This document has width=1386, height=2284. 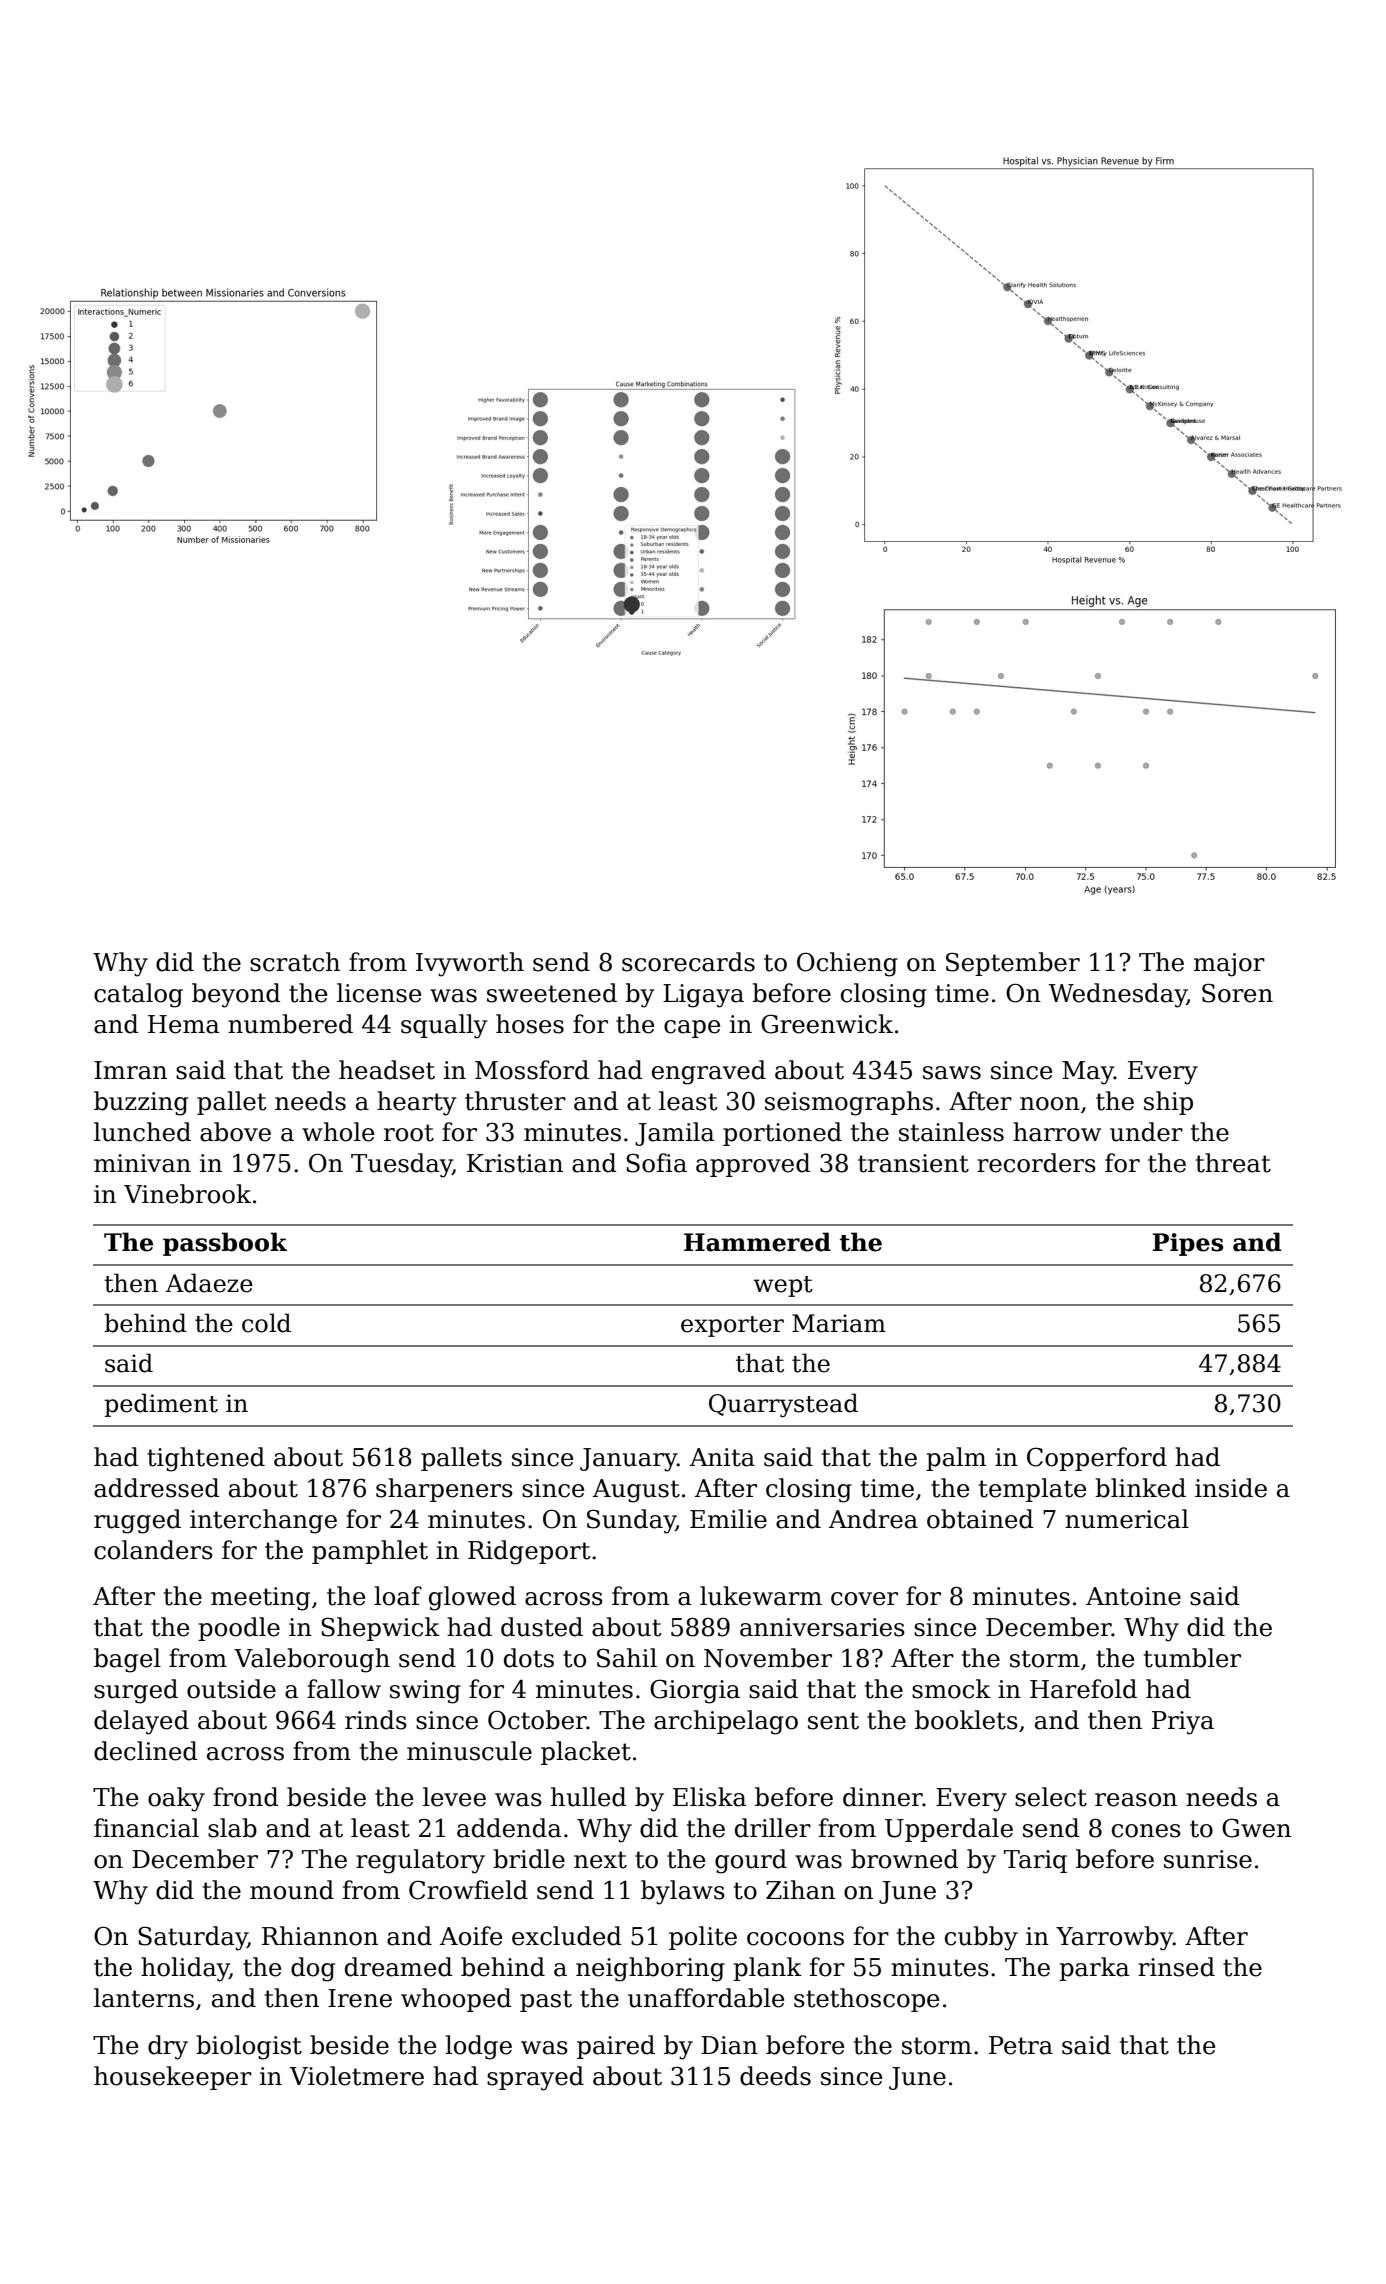 I want to click on Violetmere, so click(x=356, y=2076).
